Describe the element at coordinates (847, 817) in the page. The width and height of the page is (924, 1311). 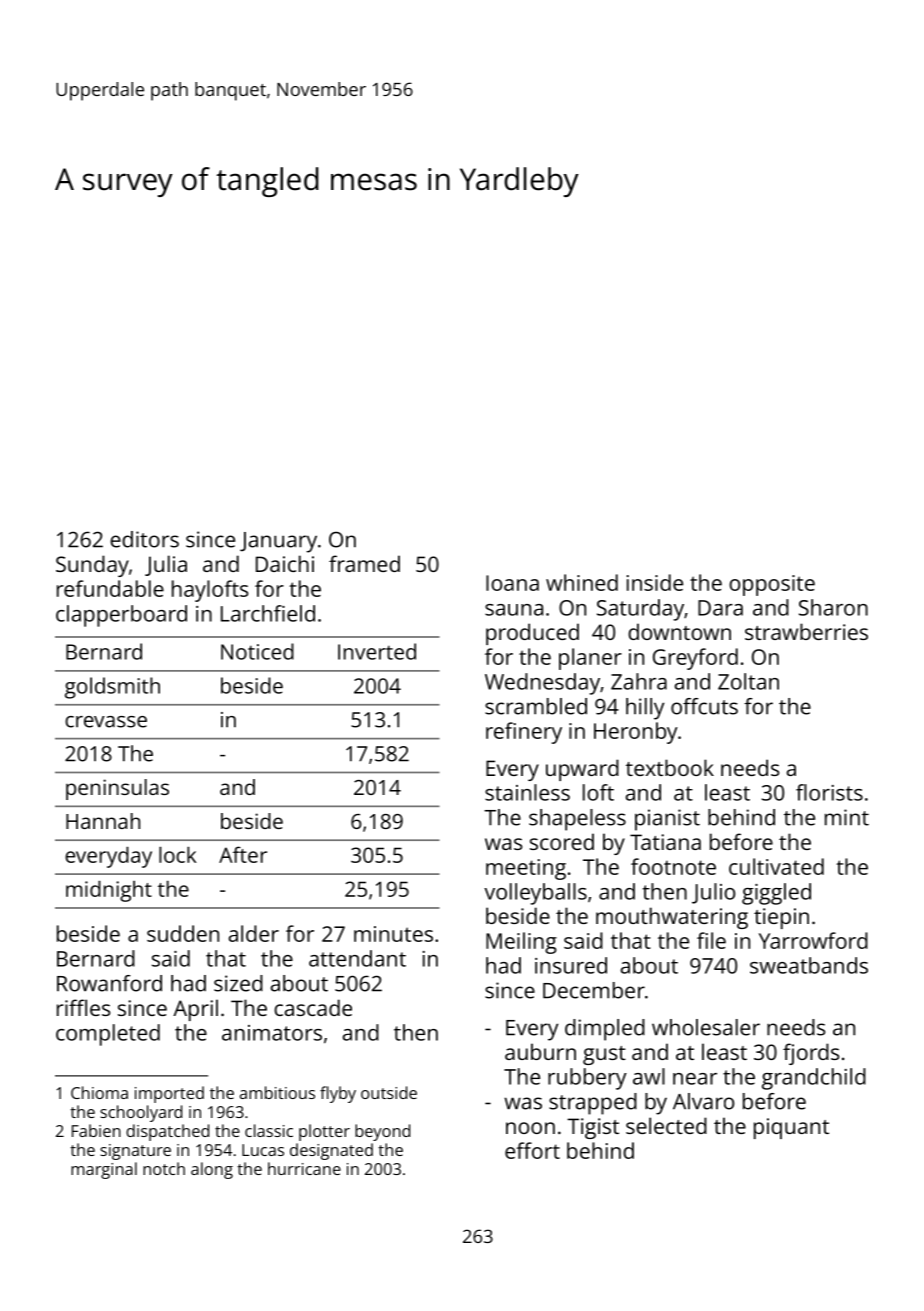
I see `mint` at that location.
